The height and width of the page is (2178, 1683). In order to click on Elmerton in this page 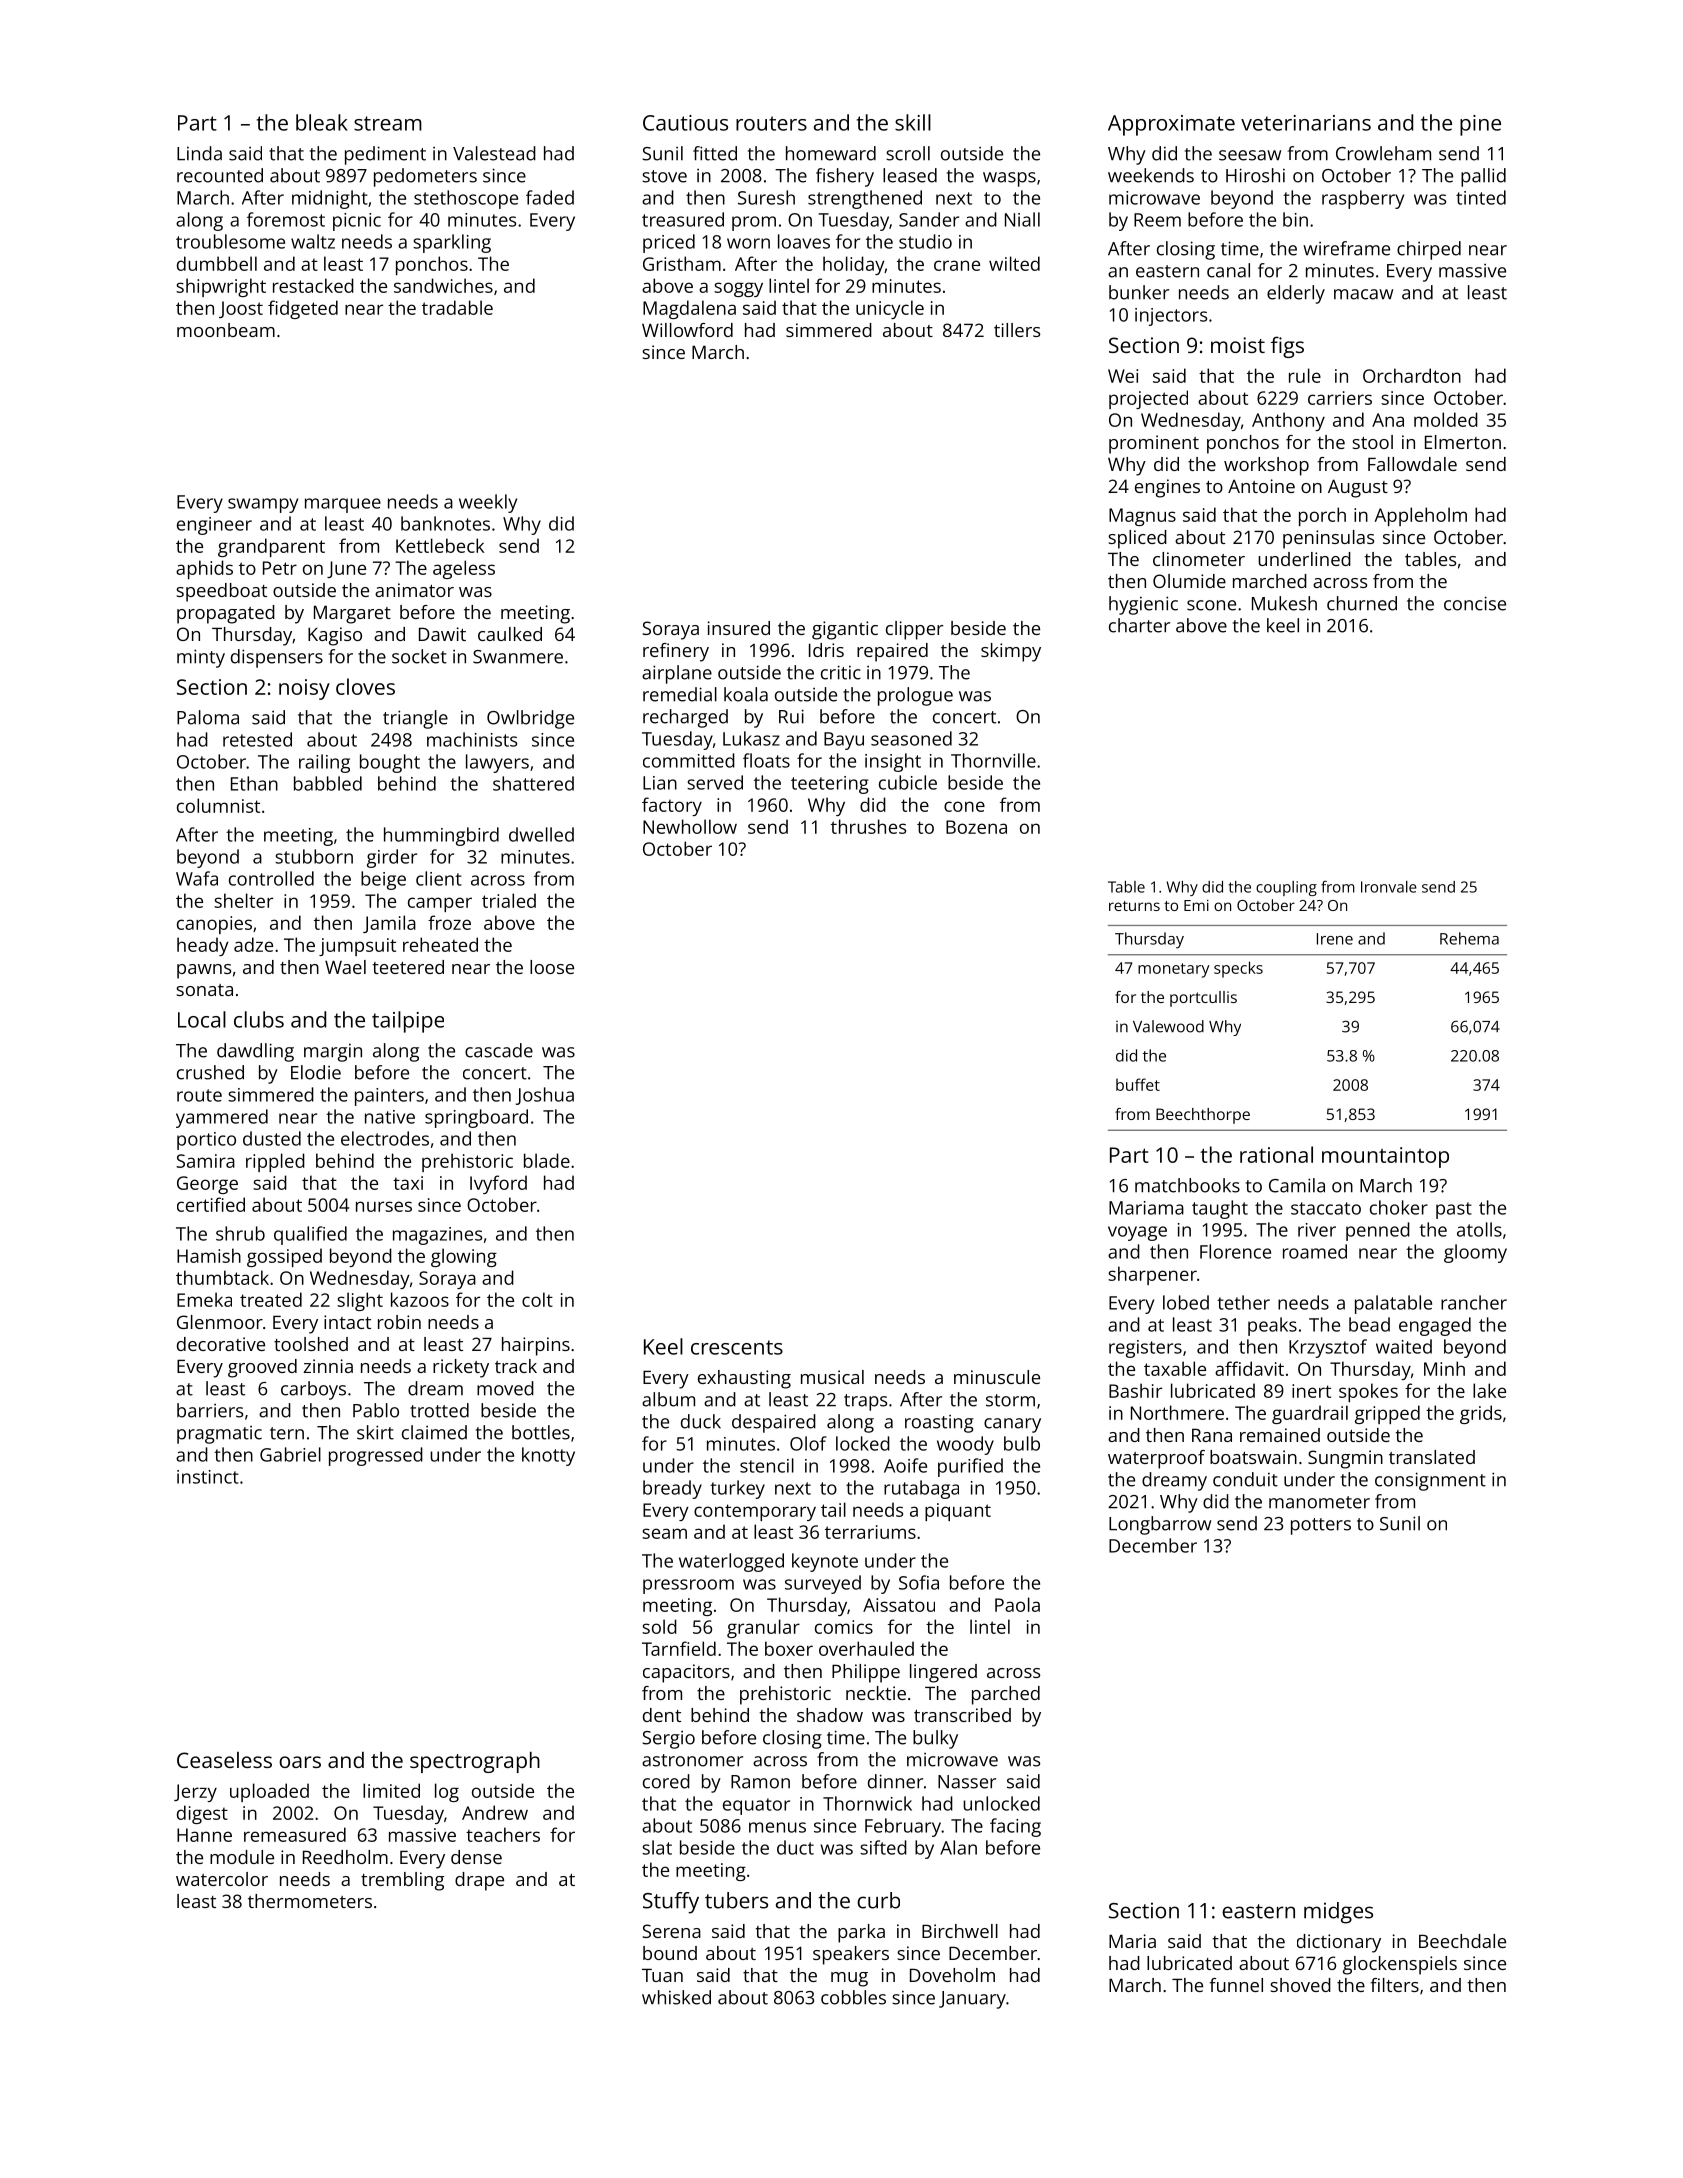, I will do `click(1463, 442)`.
